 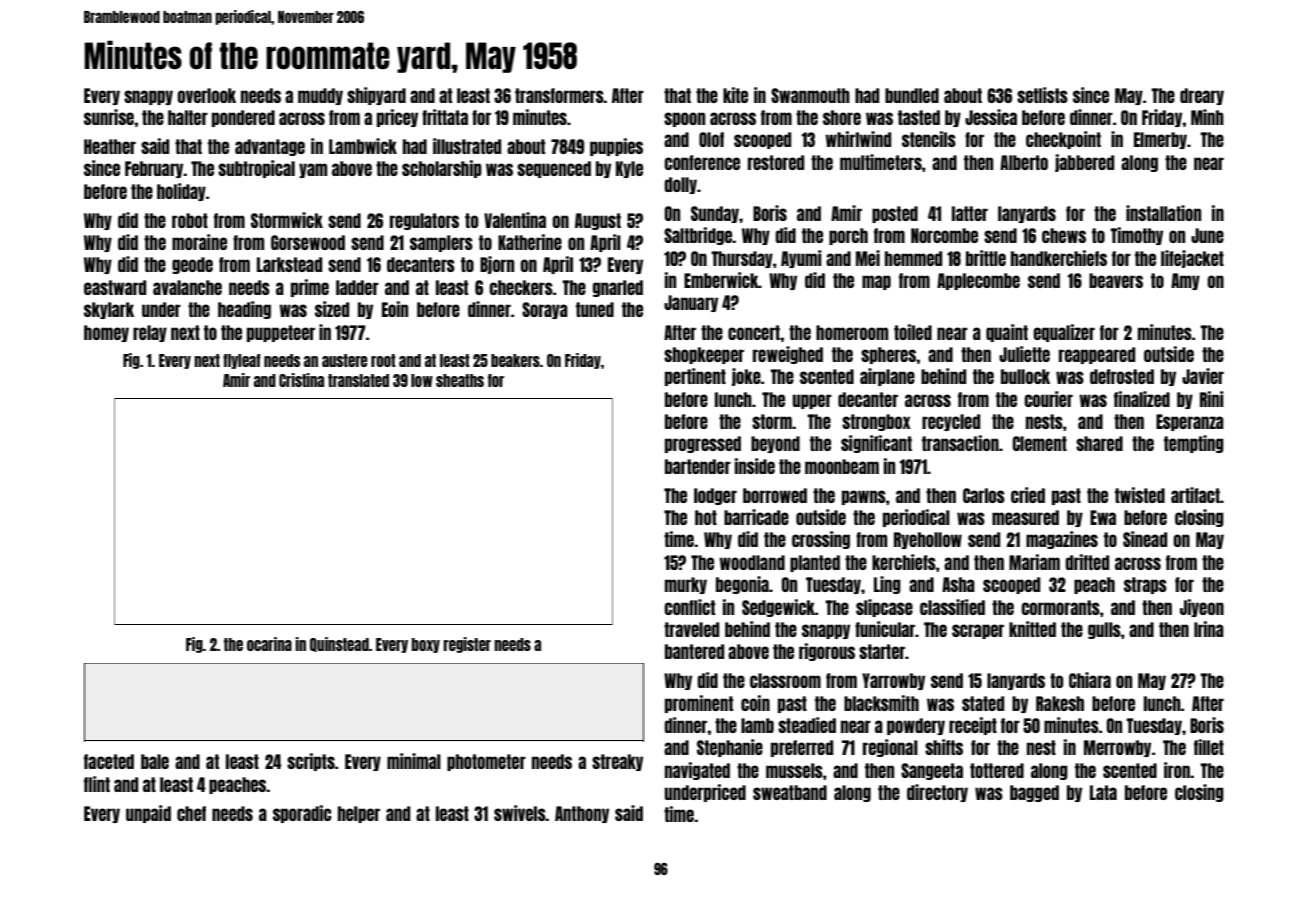 I want to click on register, so click(x=467, y=645).
